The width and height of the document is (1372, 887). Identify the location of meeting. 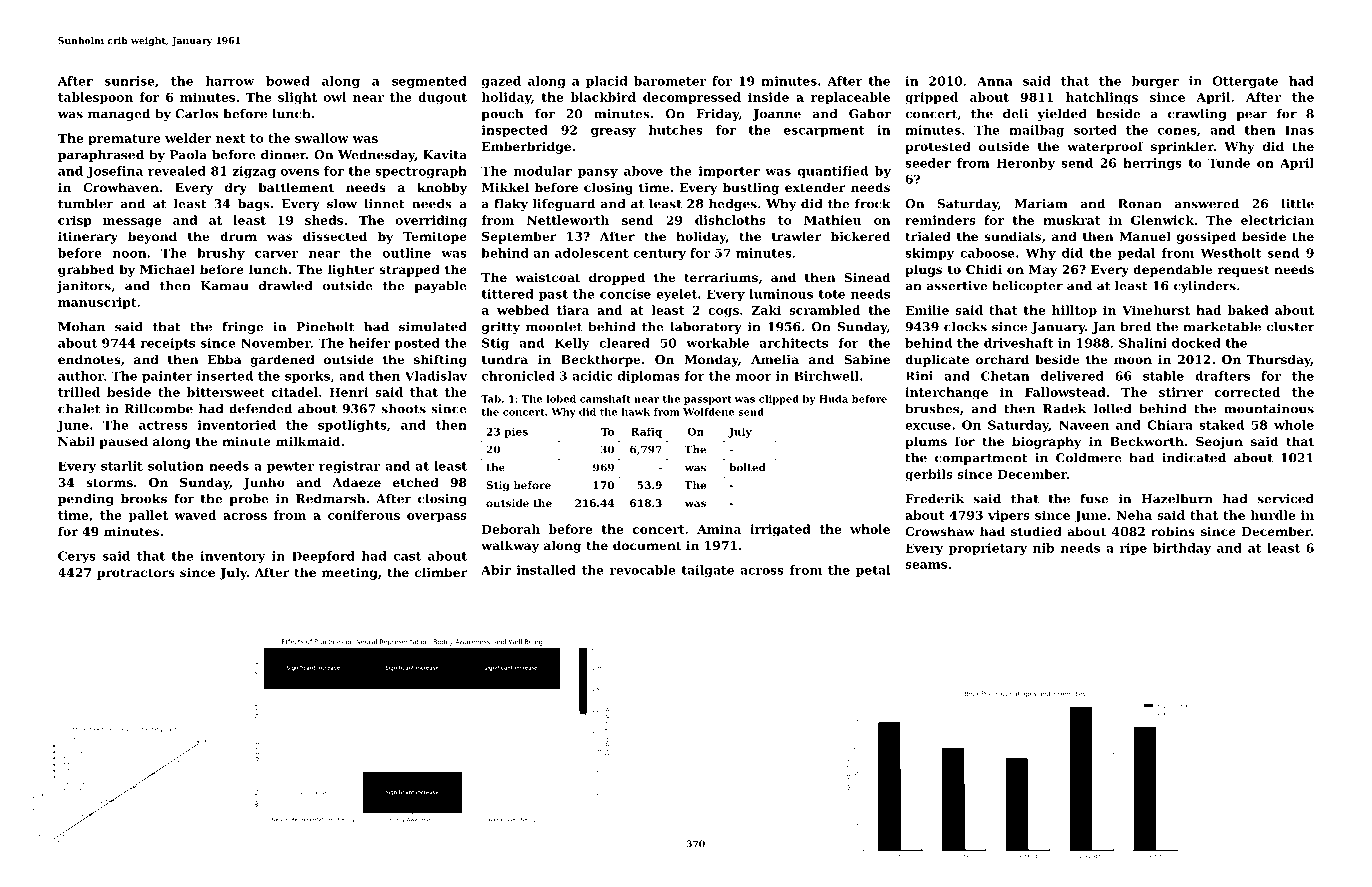
(349, 574).
